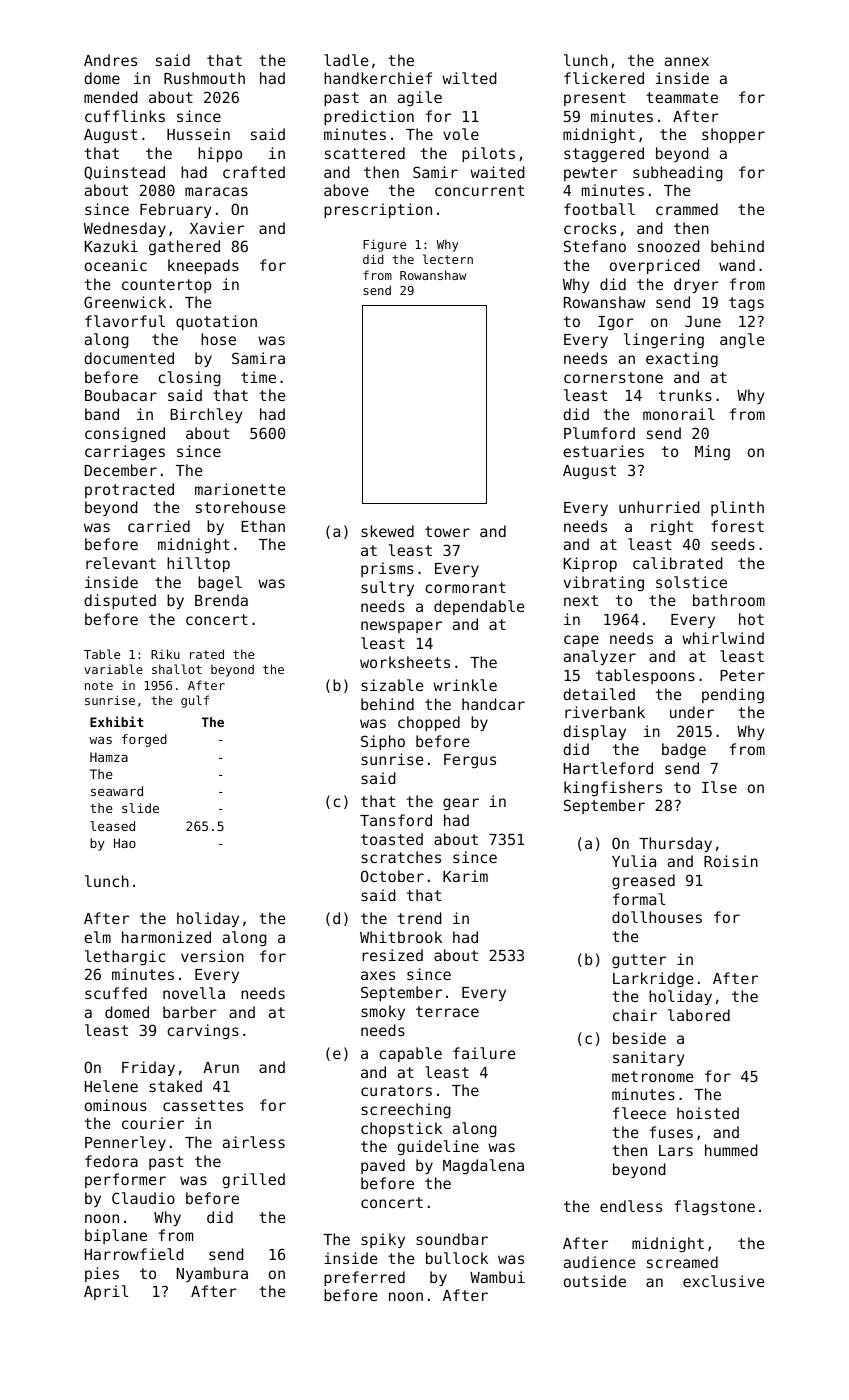 This image has width=849, height=1400. I want to click on right, so click(672, 527).
